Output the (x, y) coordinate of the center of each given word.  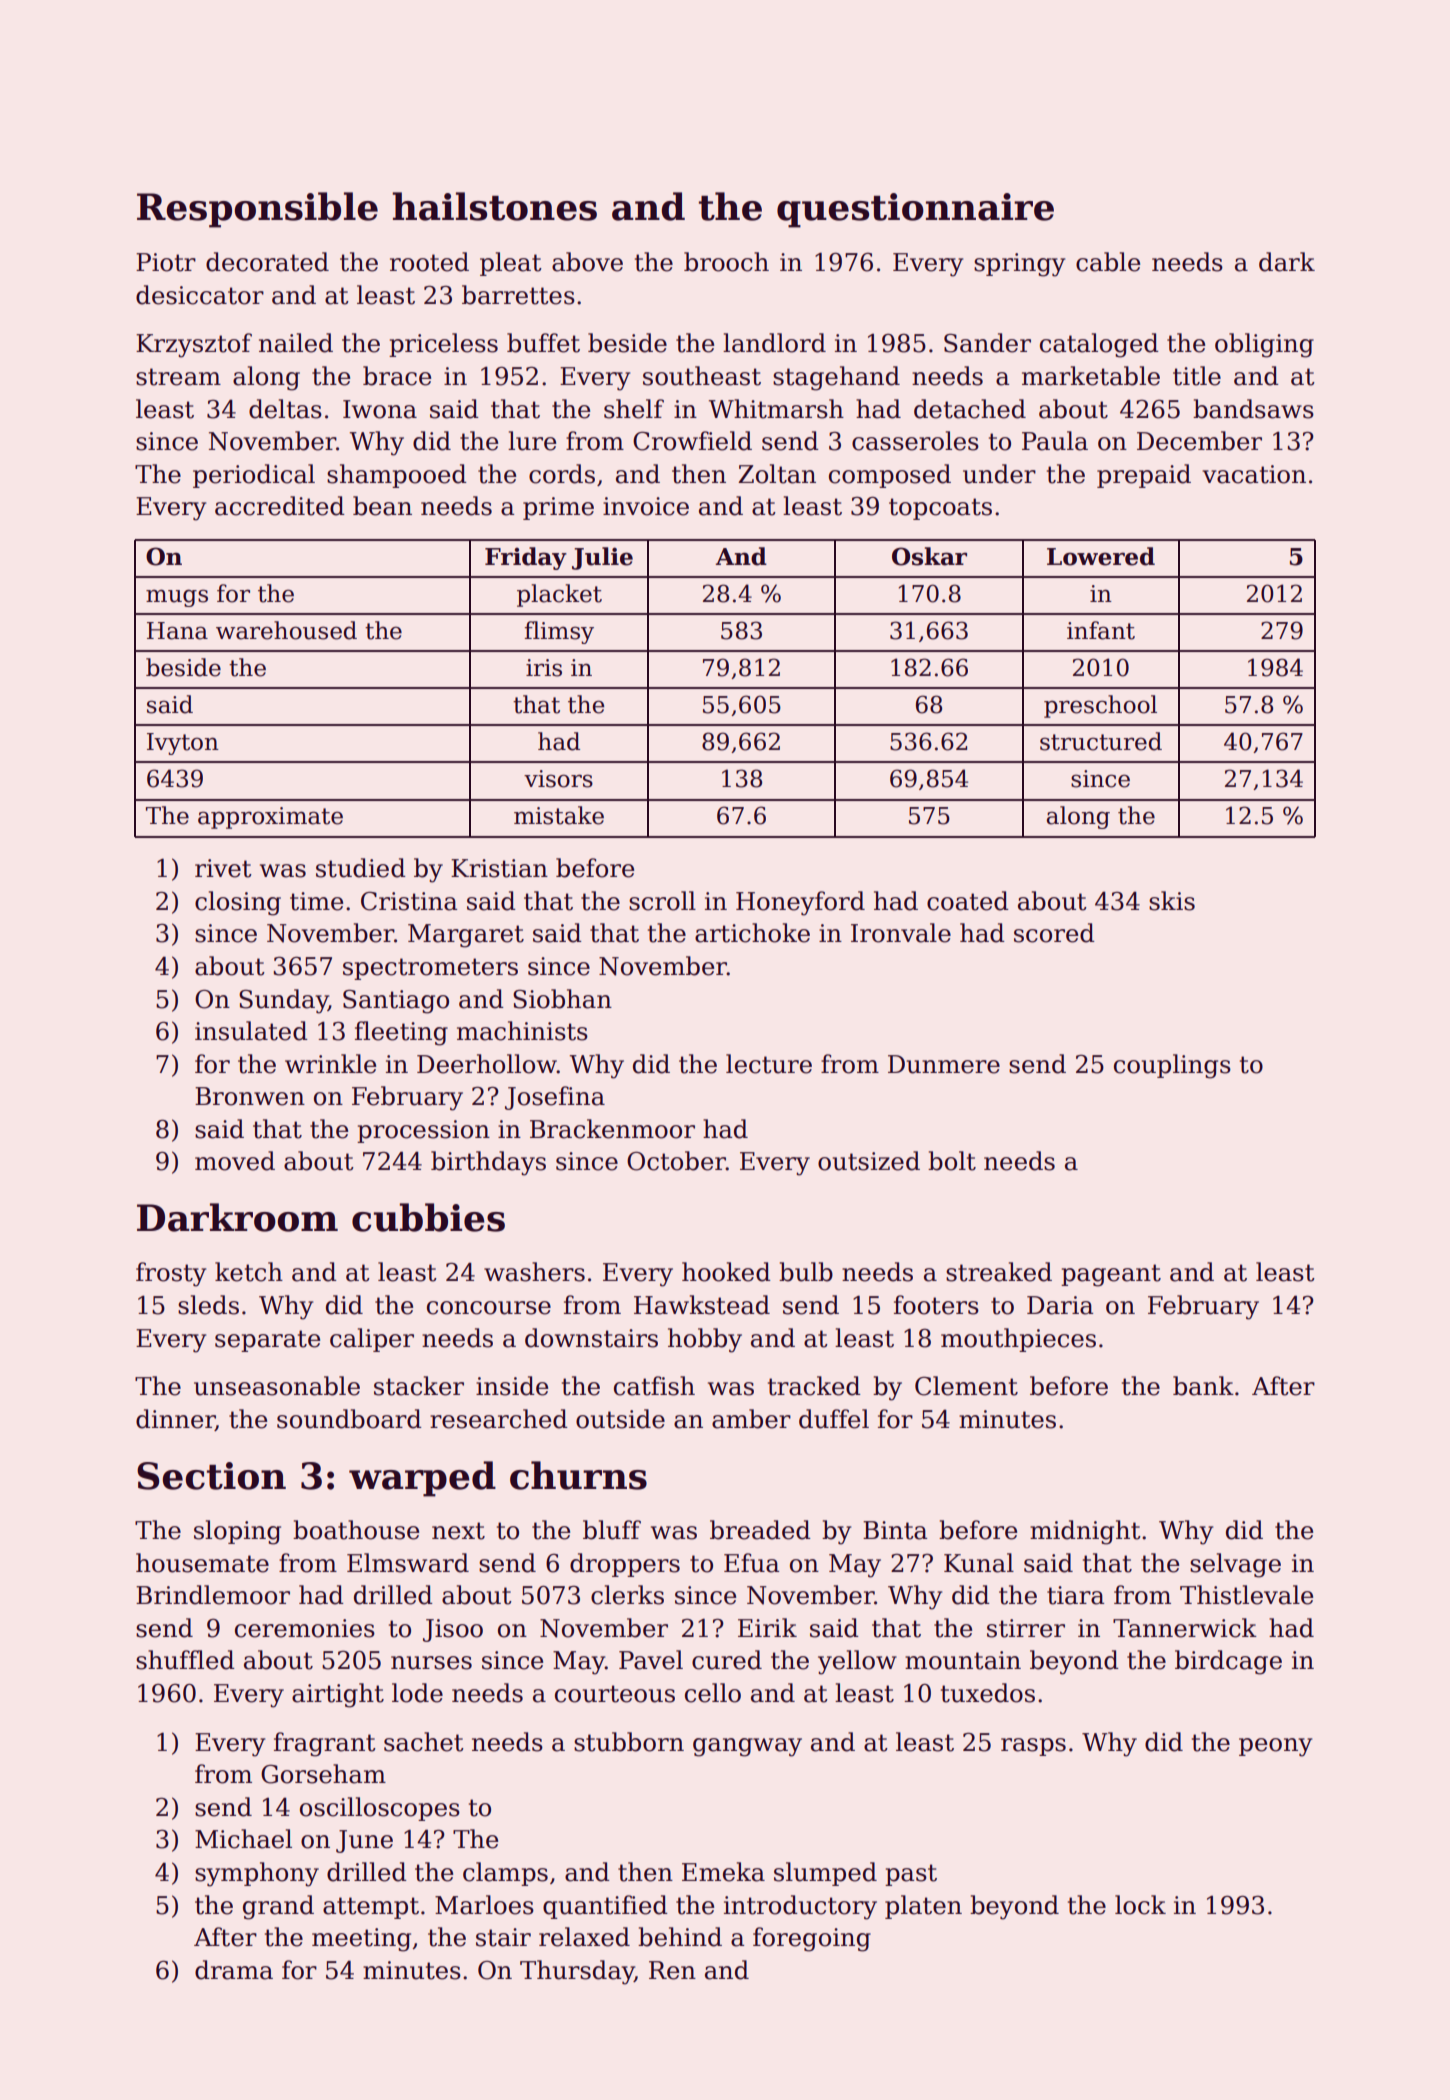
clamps (505, 1874)
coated (968, 901)
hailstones (494, 206)
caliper (372, 1340)
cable (1108, 262)
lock (1140, 1905)
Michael (243, 1839)
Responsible (257, 210)
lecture (769, 1064)
